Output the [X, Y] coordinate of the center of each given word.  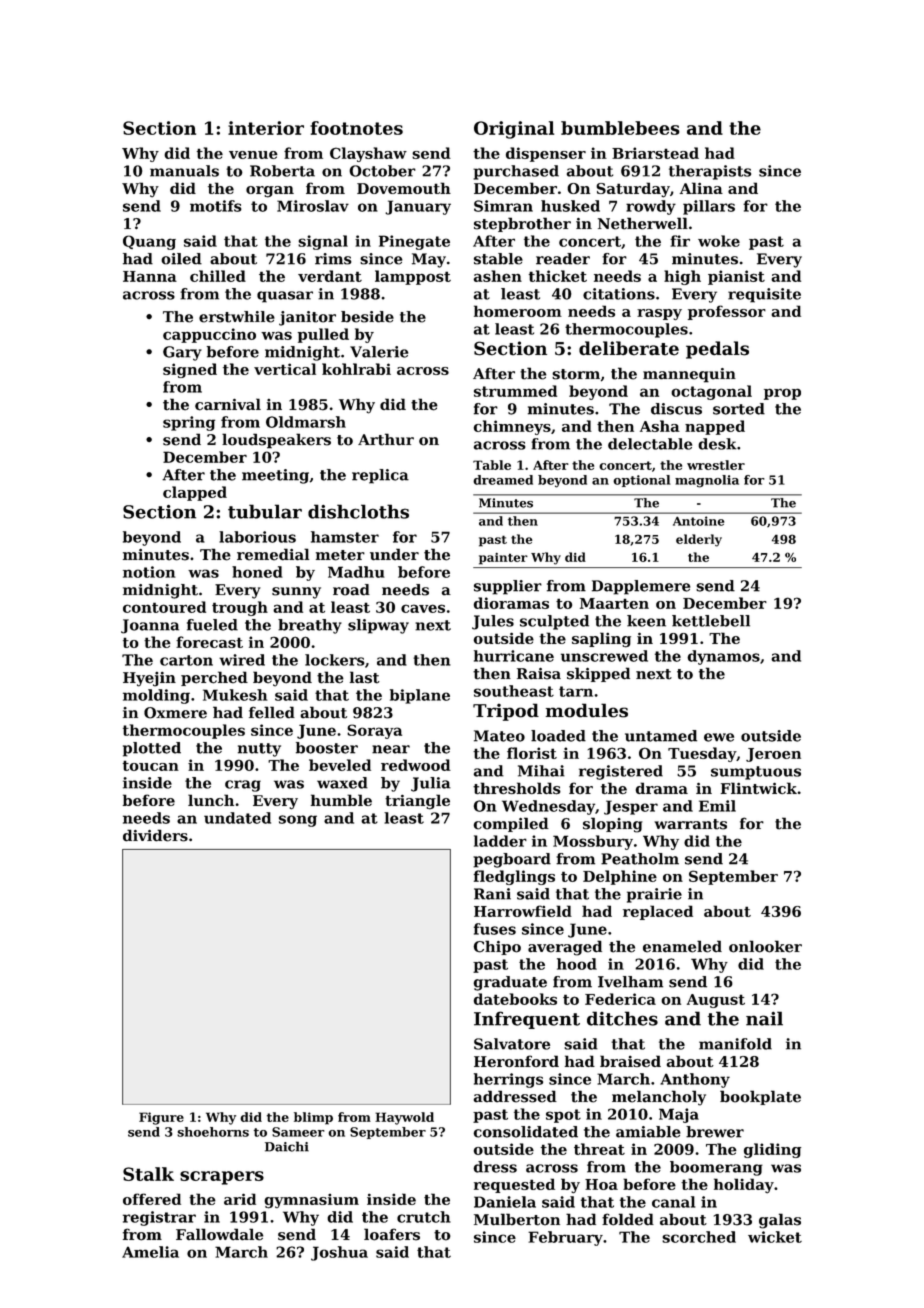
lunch [211, 800]
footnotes [356, 128]
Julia [431, 784]
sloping [613, 825]
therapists [710, 172]
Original [514, 130]
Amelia [150, 1252]
